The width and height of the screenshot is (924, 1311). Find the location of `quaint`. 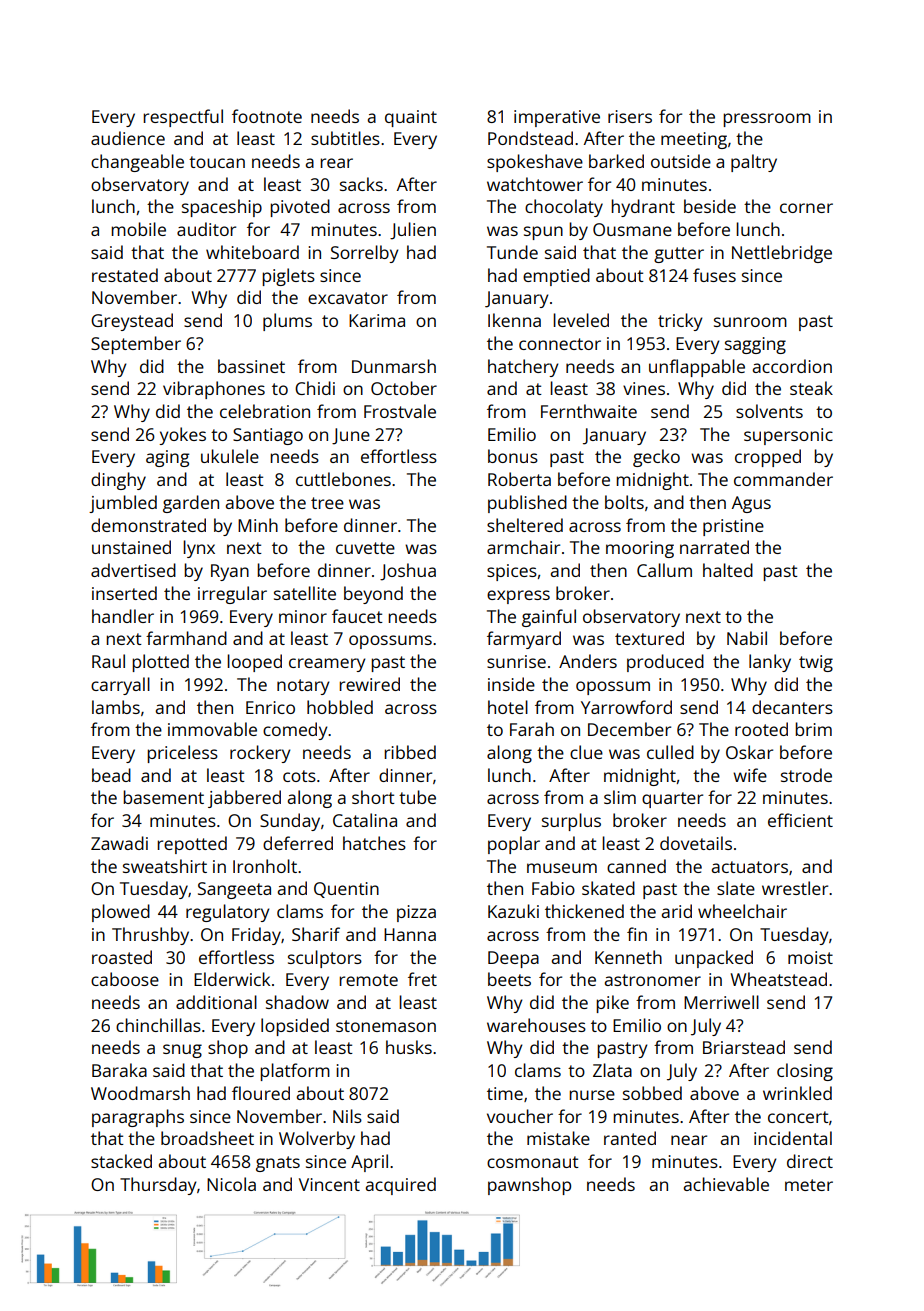

quaint is located at coordinates (411, 118).
